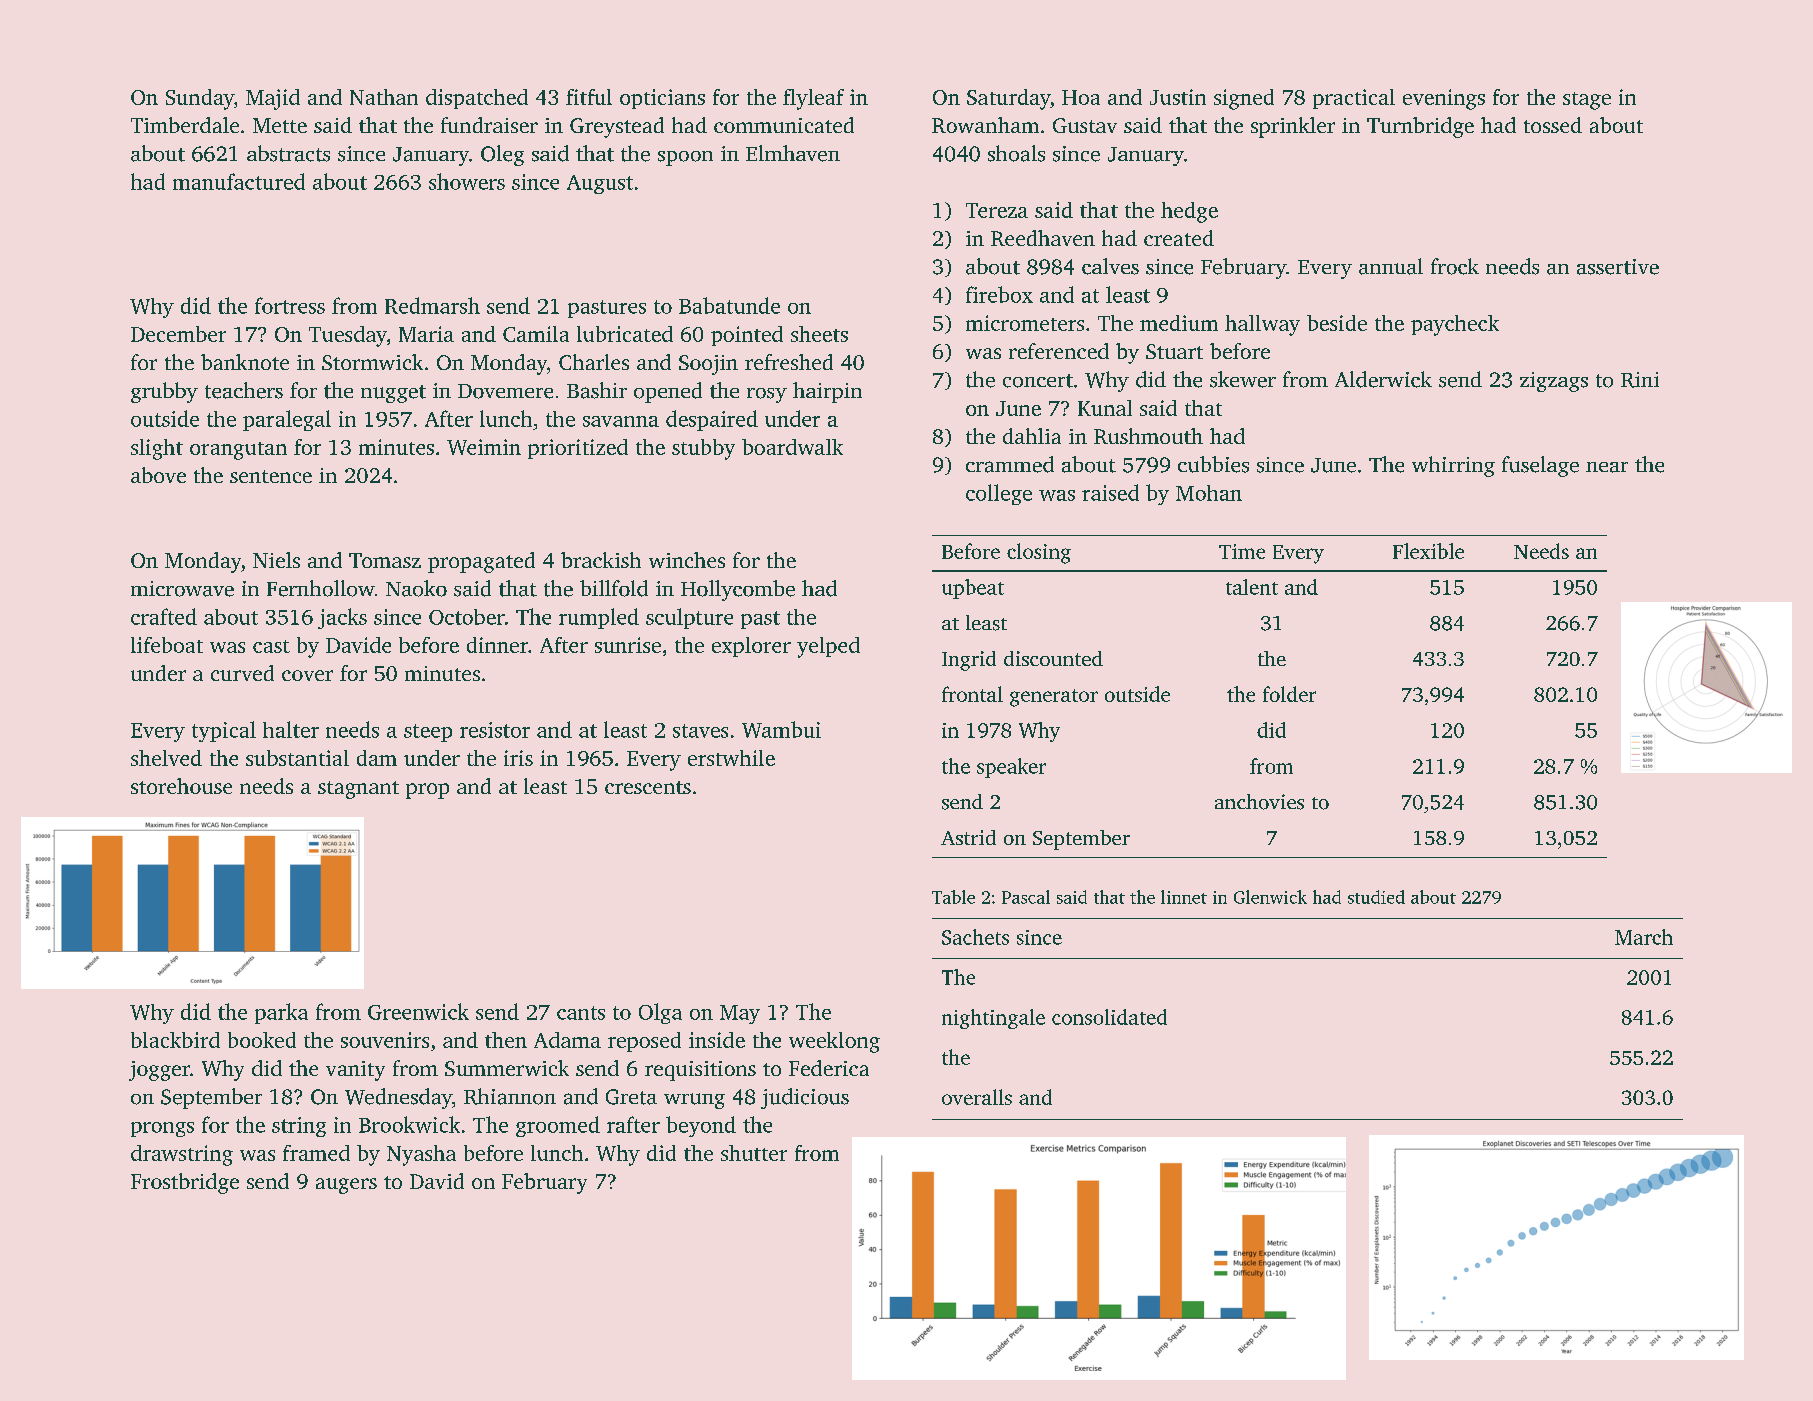 The height and width of the screenshot is (1401, 1813). Describe the element at coordinates (1109, 1017) in the screenshot. I see `consolidated` at that location.
